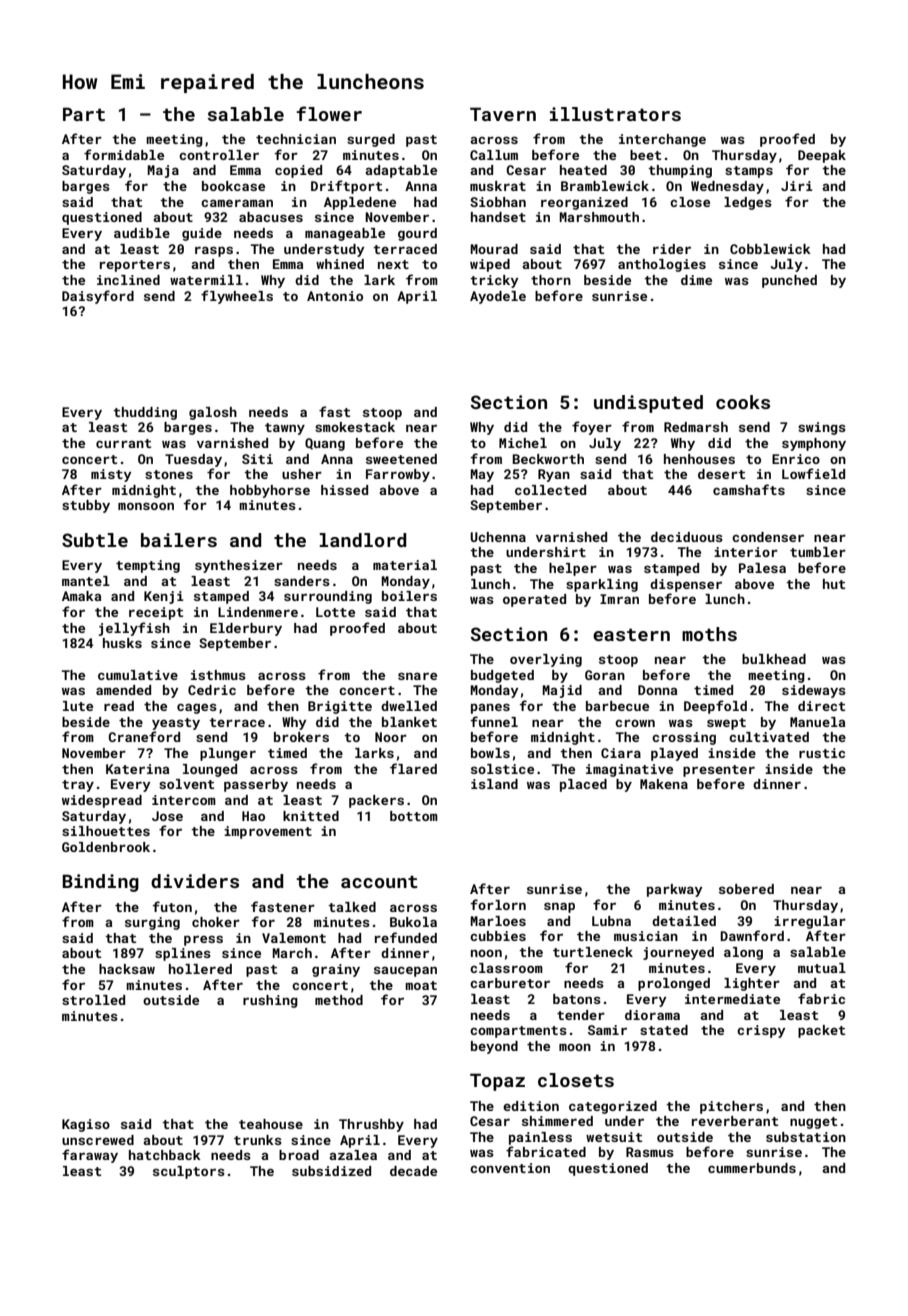 This screenshot has height=1316, width=908. Describe the element at coordinates (124, 154) in the screenshot. I see `formidable` at that location.
